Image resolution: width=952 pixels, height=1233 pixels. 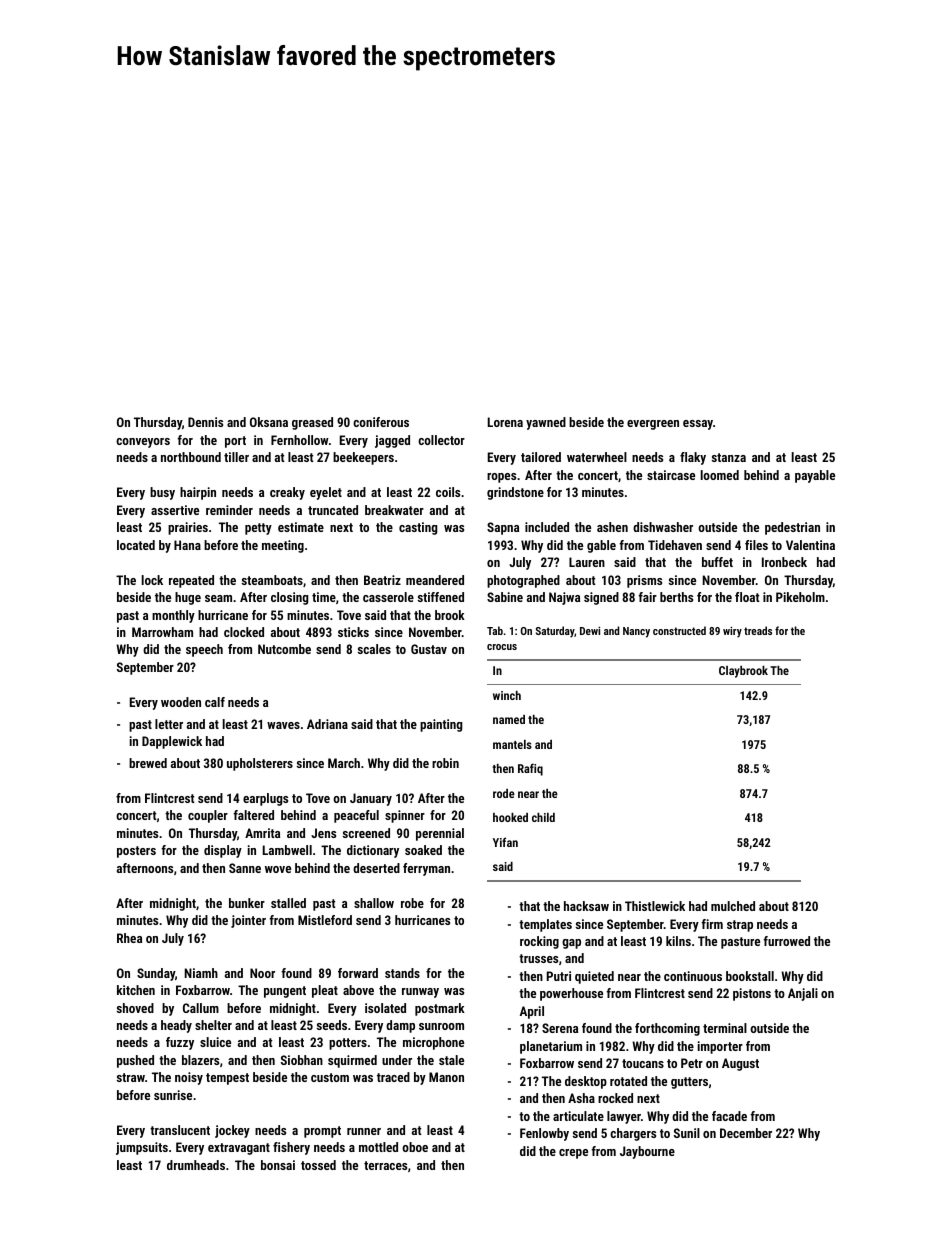 What do you see at coordinates (364, 1131) in the screenshot?
I see `runner` at bounding box center [364, 1131].
